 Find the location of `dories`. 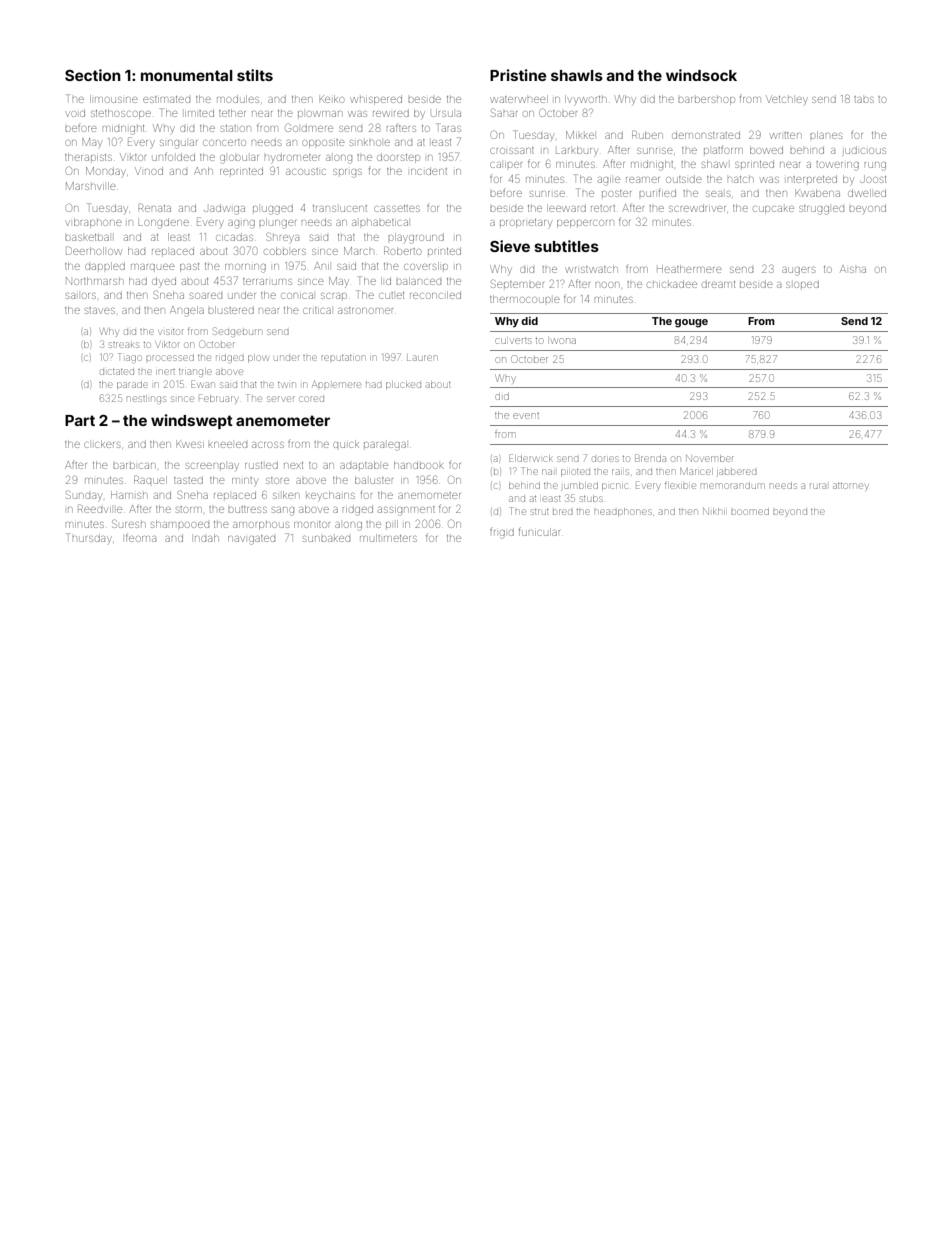

dories is located at coordinates (605, 459).
